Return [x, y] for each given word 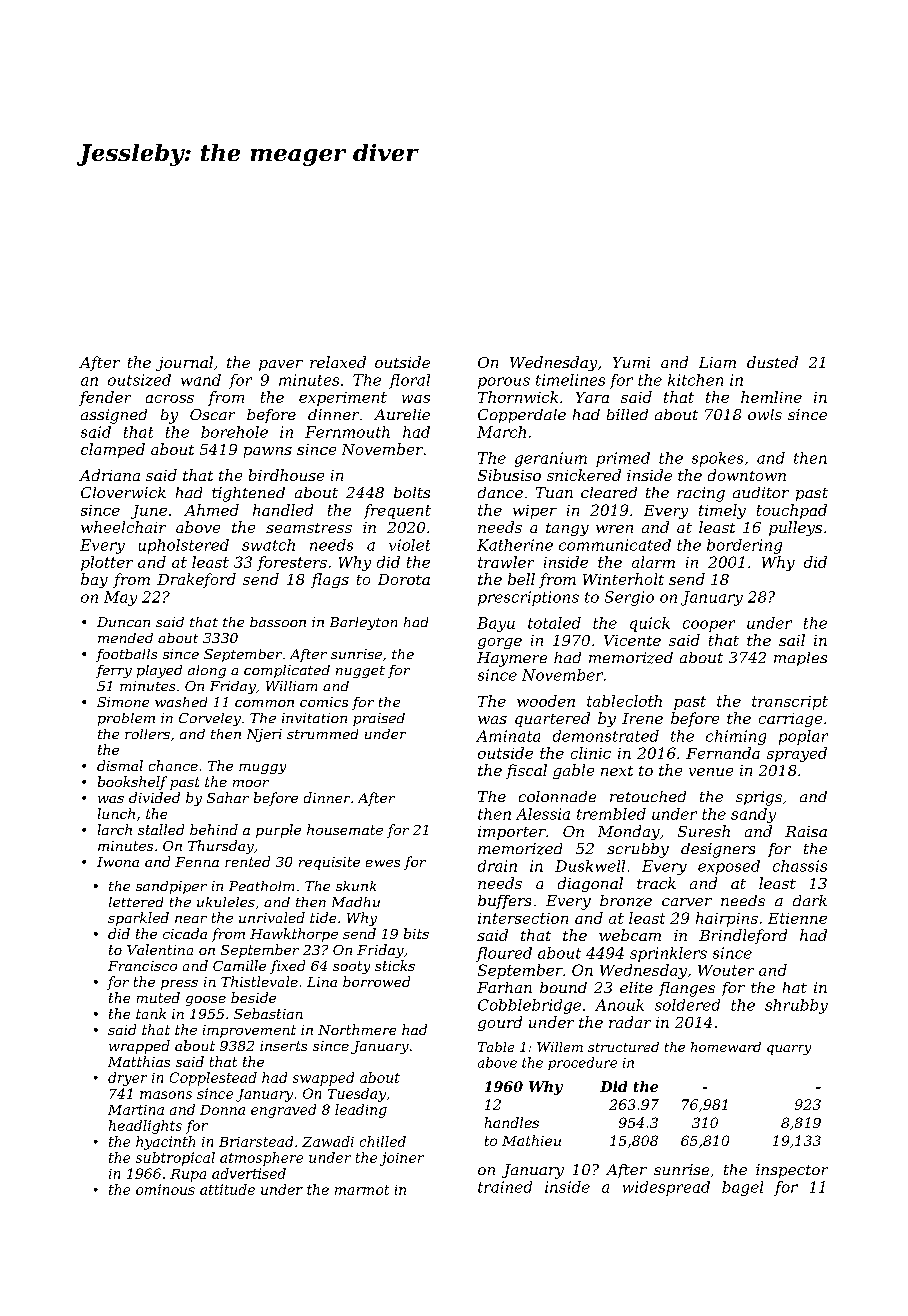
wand [201, 380]
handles [512, 1122]
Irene [642, 718]
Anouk [619, 1005]
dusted [772, 362]
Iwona [118, 862]
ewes [383, 863]
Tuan [554, 492]
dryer [127, 1079]
